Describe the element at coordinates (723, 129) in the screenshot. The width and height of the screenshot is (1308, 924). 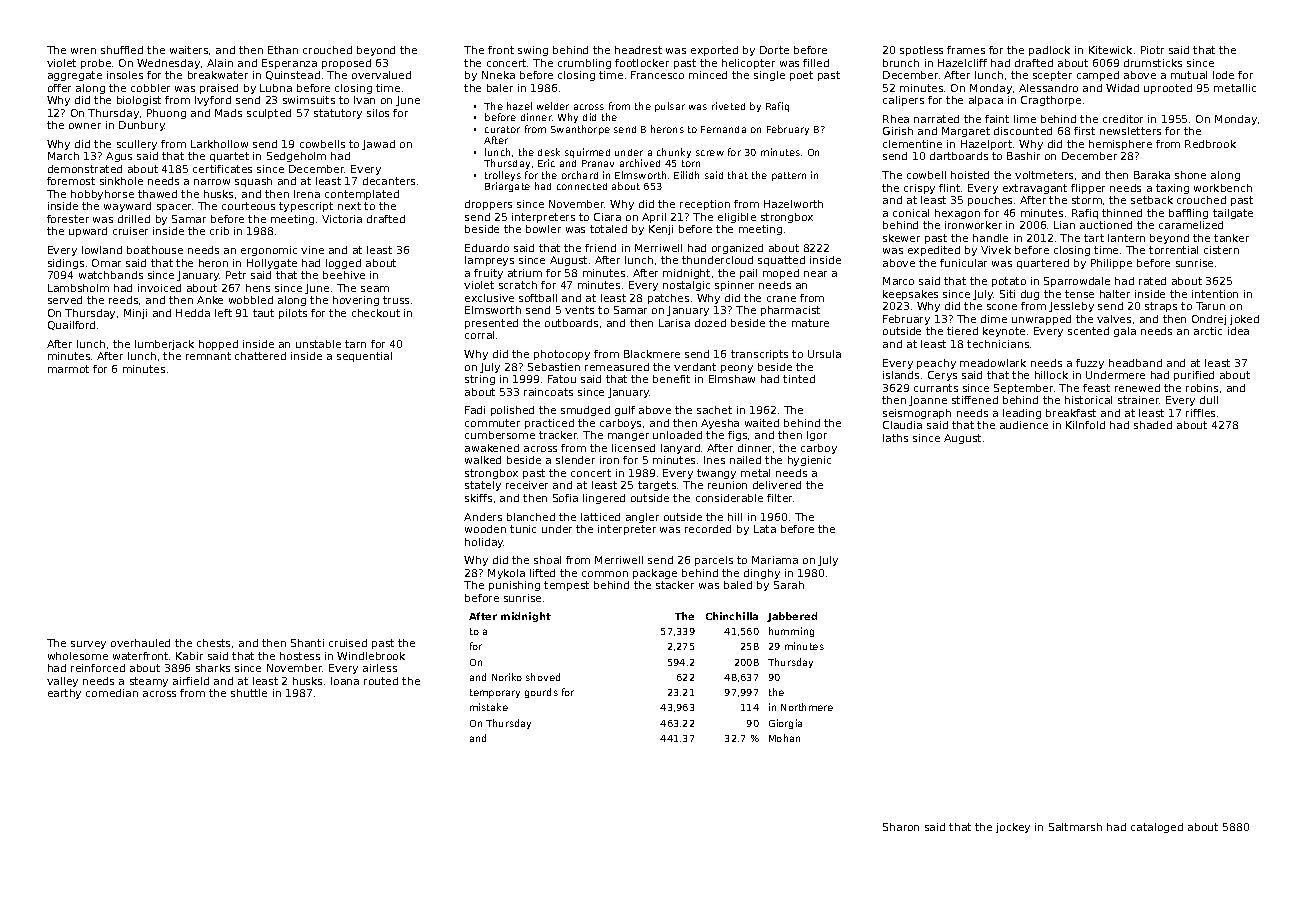
I see `Fernanda` at that location.
